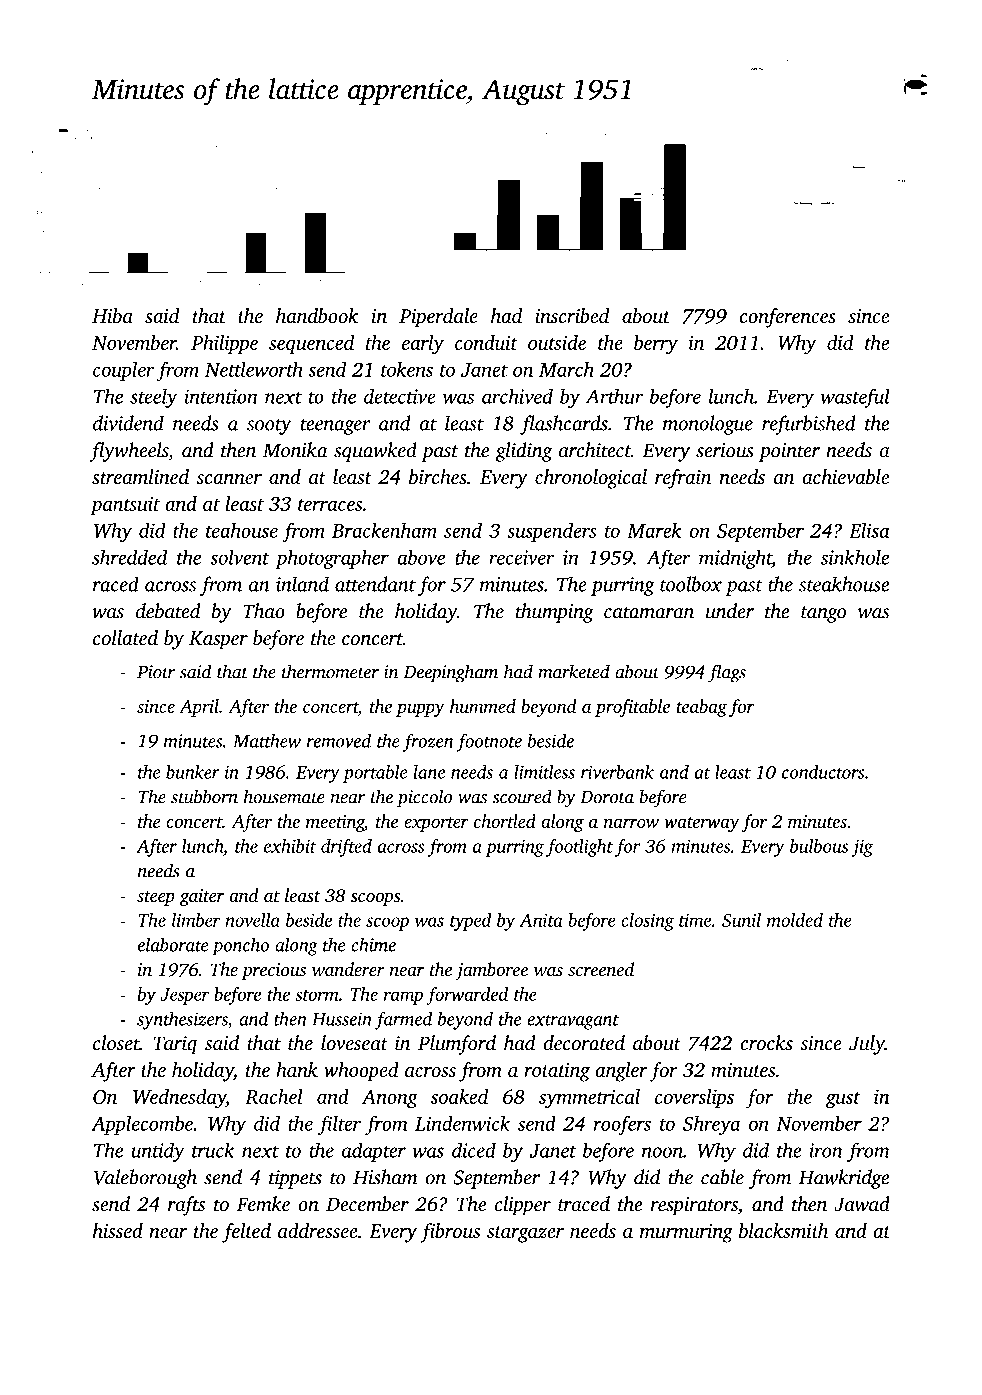  What do you see at coordinates (193, 772) in the document?
I see `bunker` at bounding box center [193, 772].
